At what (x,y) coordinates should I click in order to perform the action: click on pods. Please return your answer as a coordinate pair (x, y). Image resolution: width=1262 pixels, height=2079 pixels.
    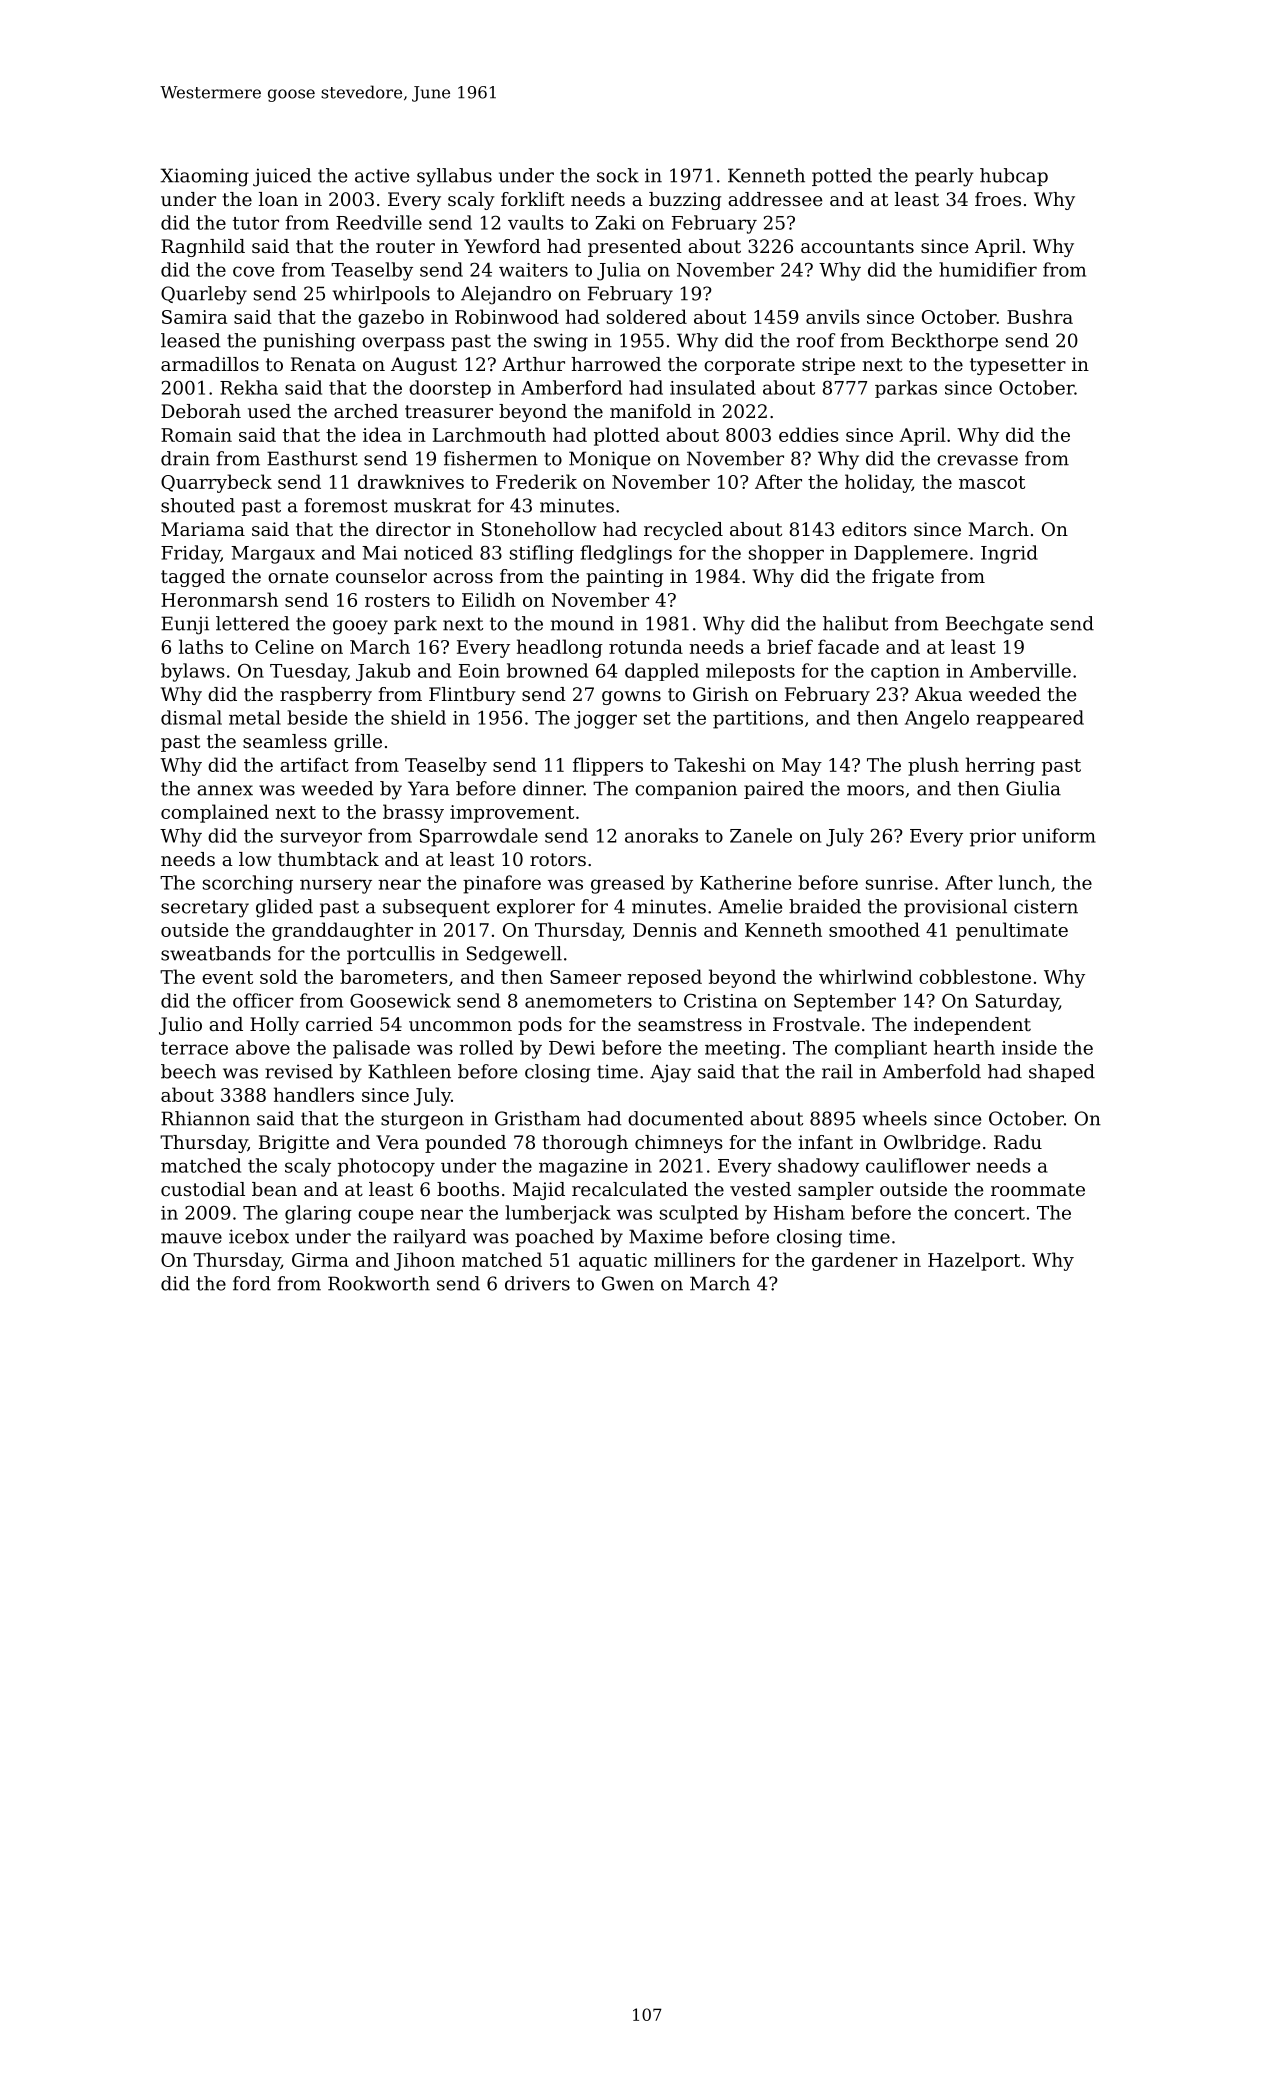
    Looking at the image, I should click on (540, 1026).
